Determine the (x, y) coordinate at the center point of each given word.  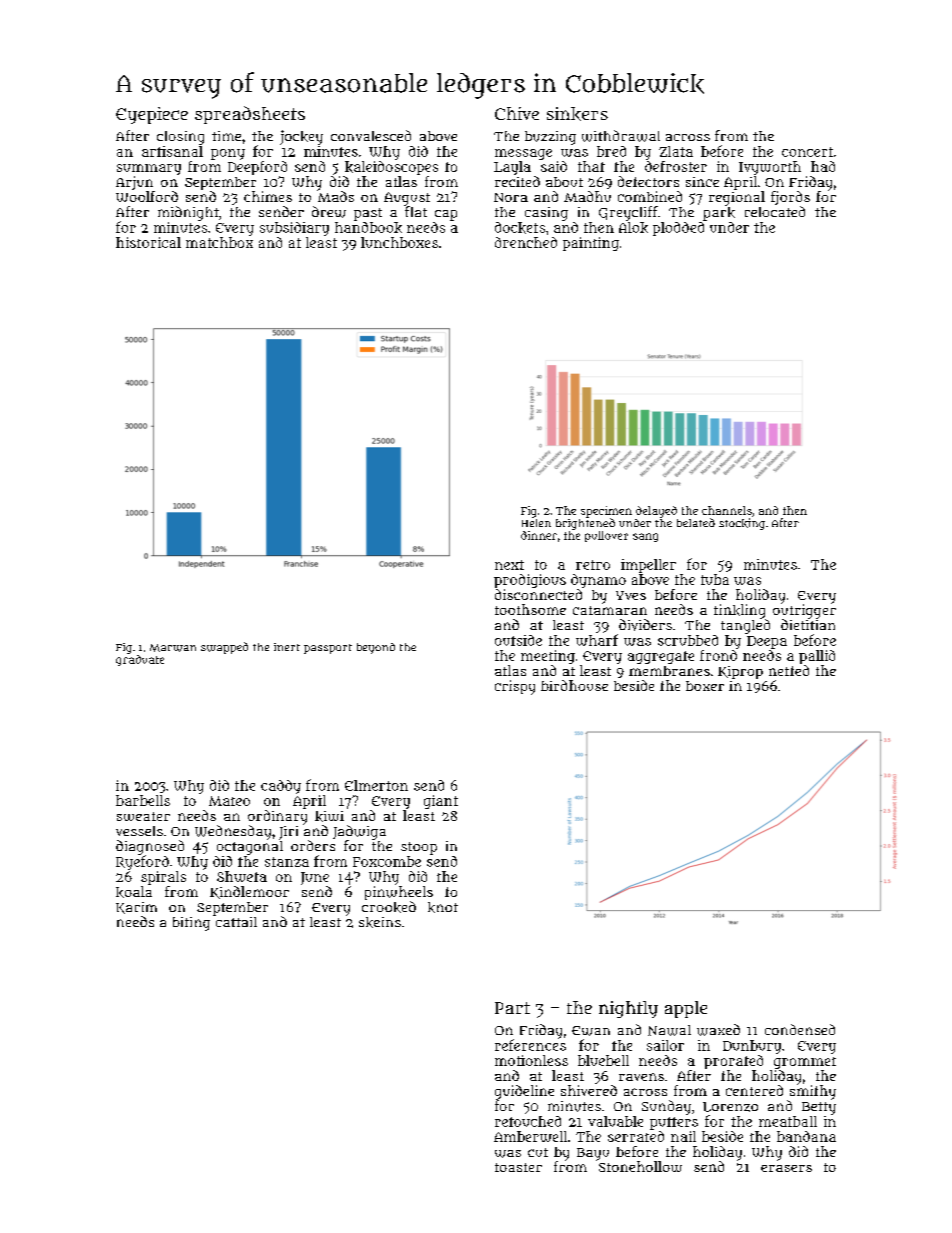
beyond (376, 648)
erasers (786, 1168)
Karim (136, 908)
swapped (224, 648)
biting (191, 924)
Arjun (134, 183)
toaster (518, 1167)
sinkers (577, 114)
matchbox (219, 242)
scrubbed (688, 640)
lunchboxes (399, 242)
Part (512, 1008)
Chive (517, 113)
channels (727, 510)
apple (686, 1009)
